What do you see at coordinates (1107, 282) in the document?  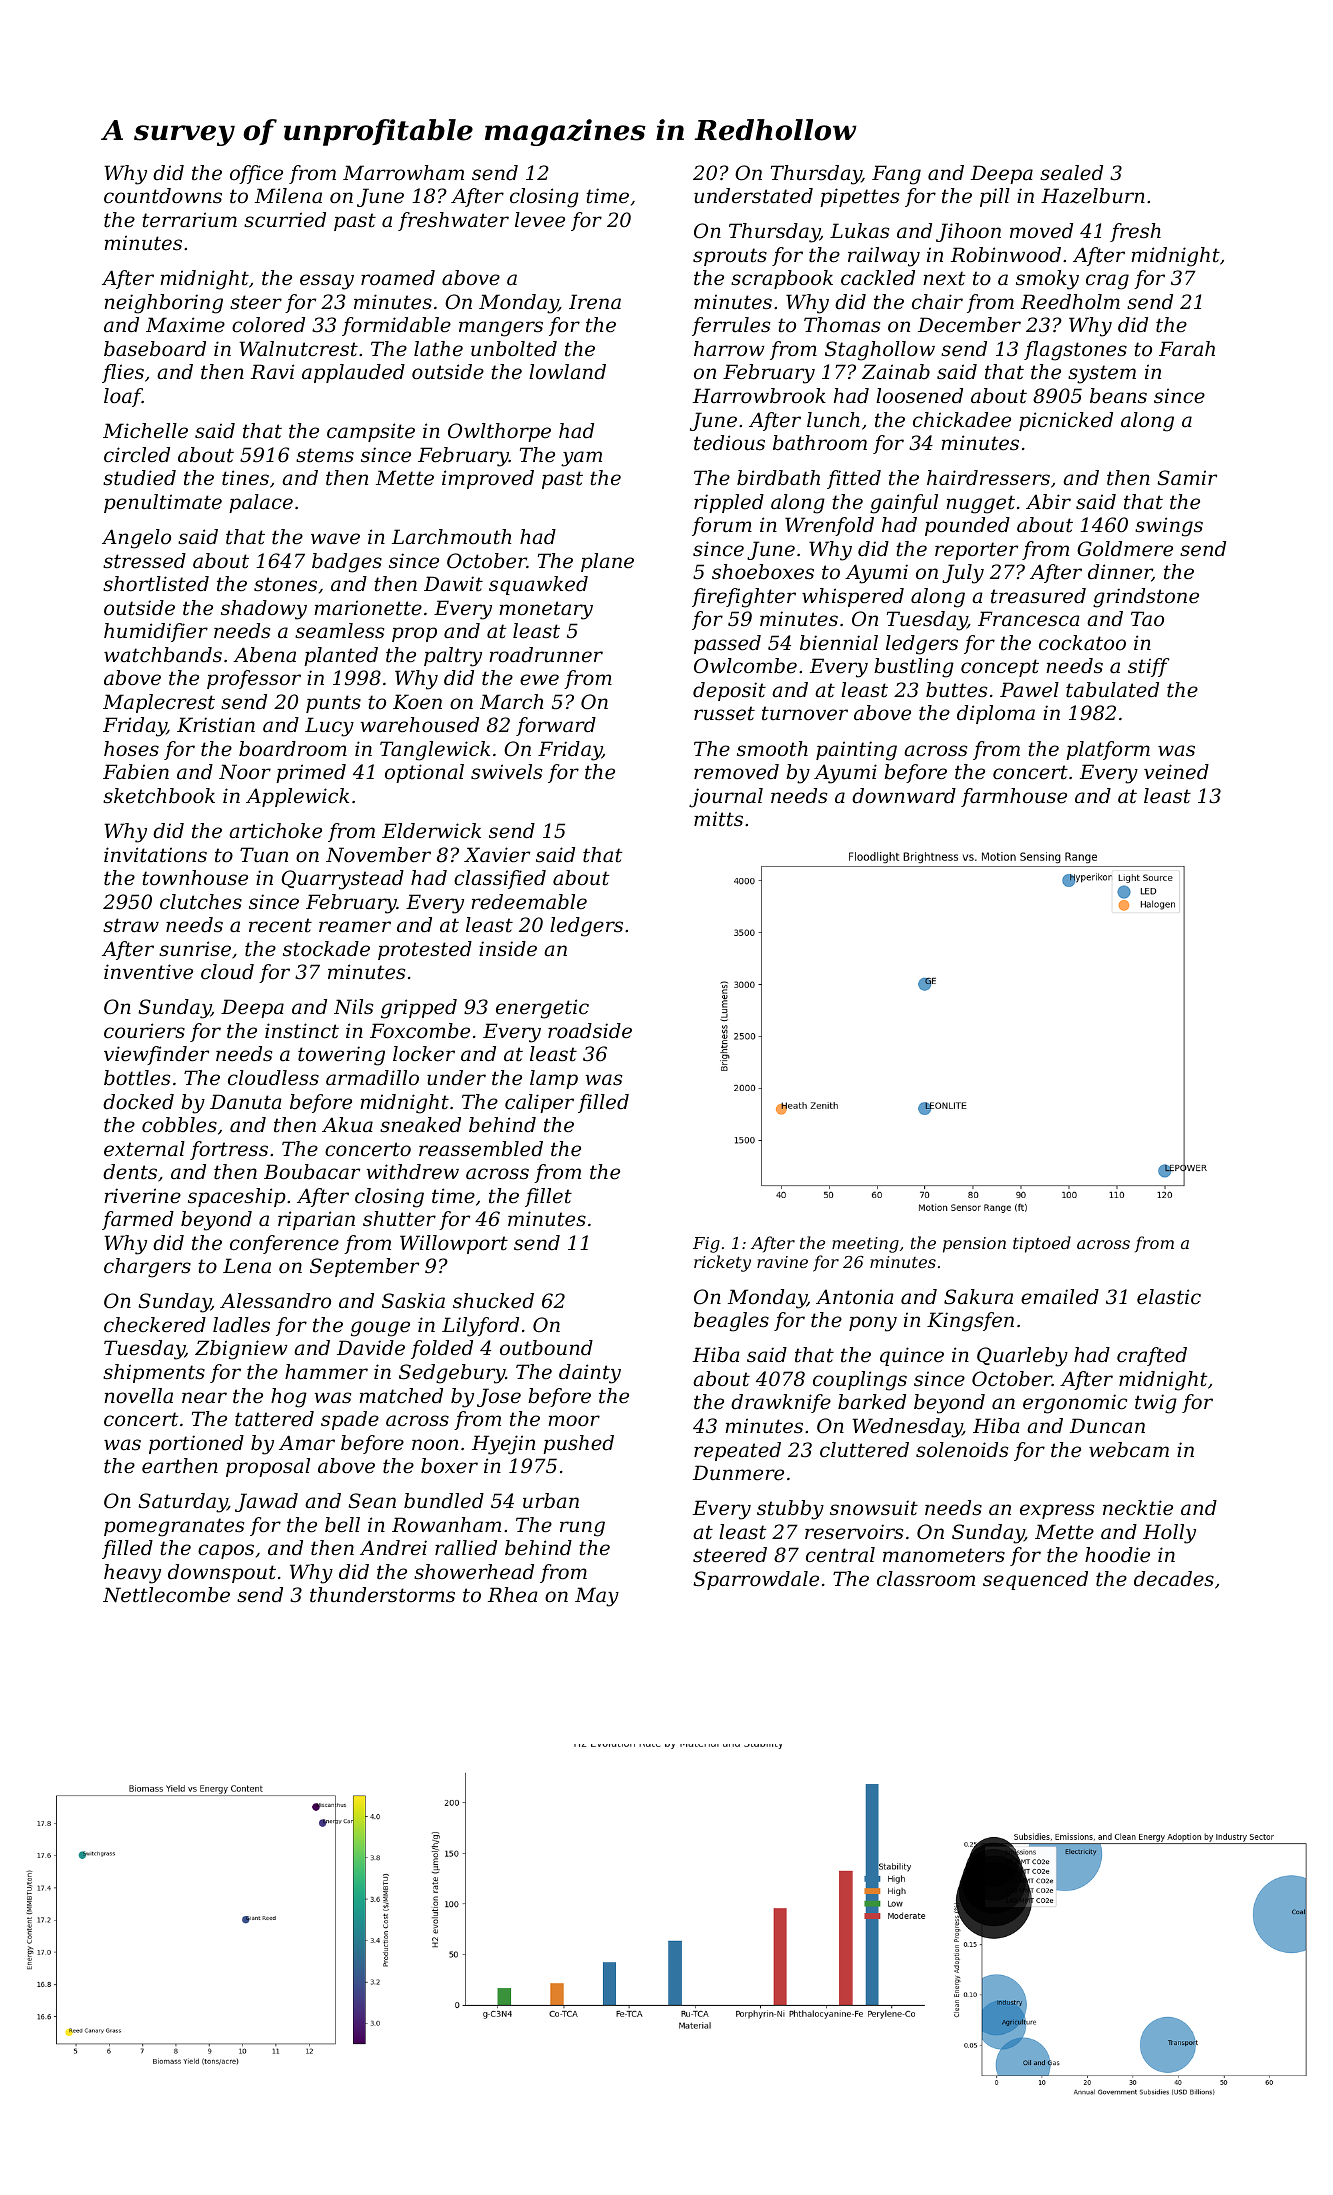 I see `crag` at bounding box center [1107, 282].
